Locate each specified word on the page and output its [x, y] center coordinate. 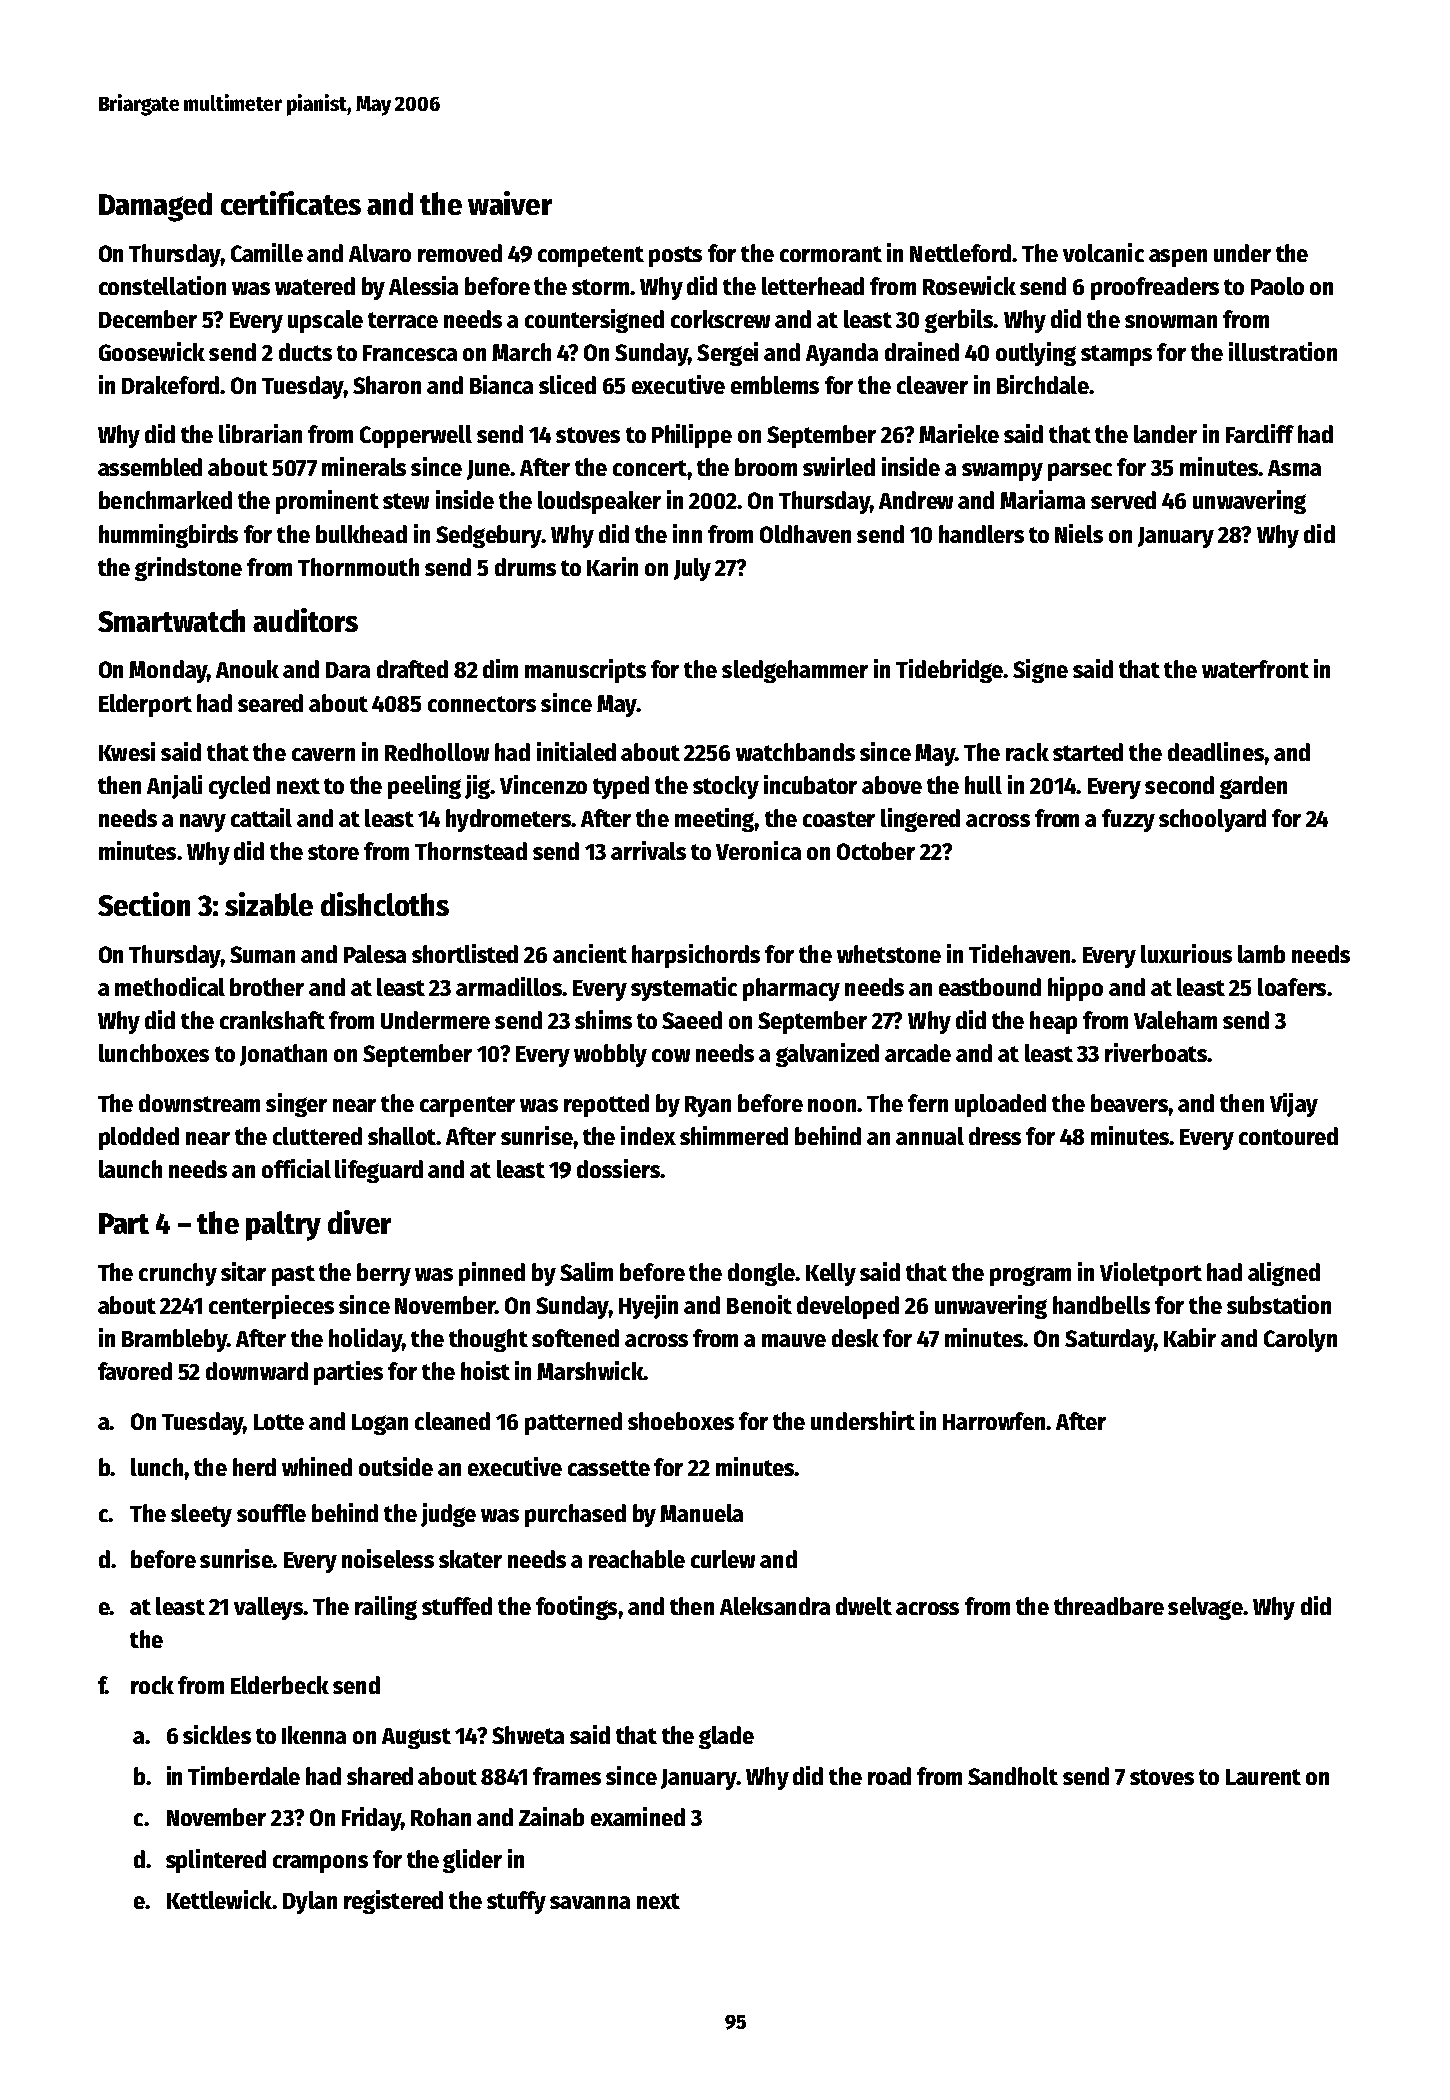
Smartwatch [171, 620]
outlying [1036, 354]
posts [675, 256]
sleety [201, 1515]
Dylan [310, 1902]
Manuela [701, 1513]
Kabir [1190, 1337]
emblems [775, 385]
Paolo [1277, 286]
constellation [162, 285]
